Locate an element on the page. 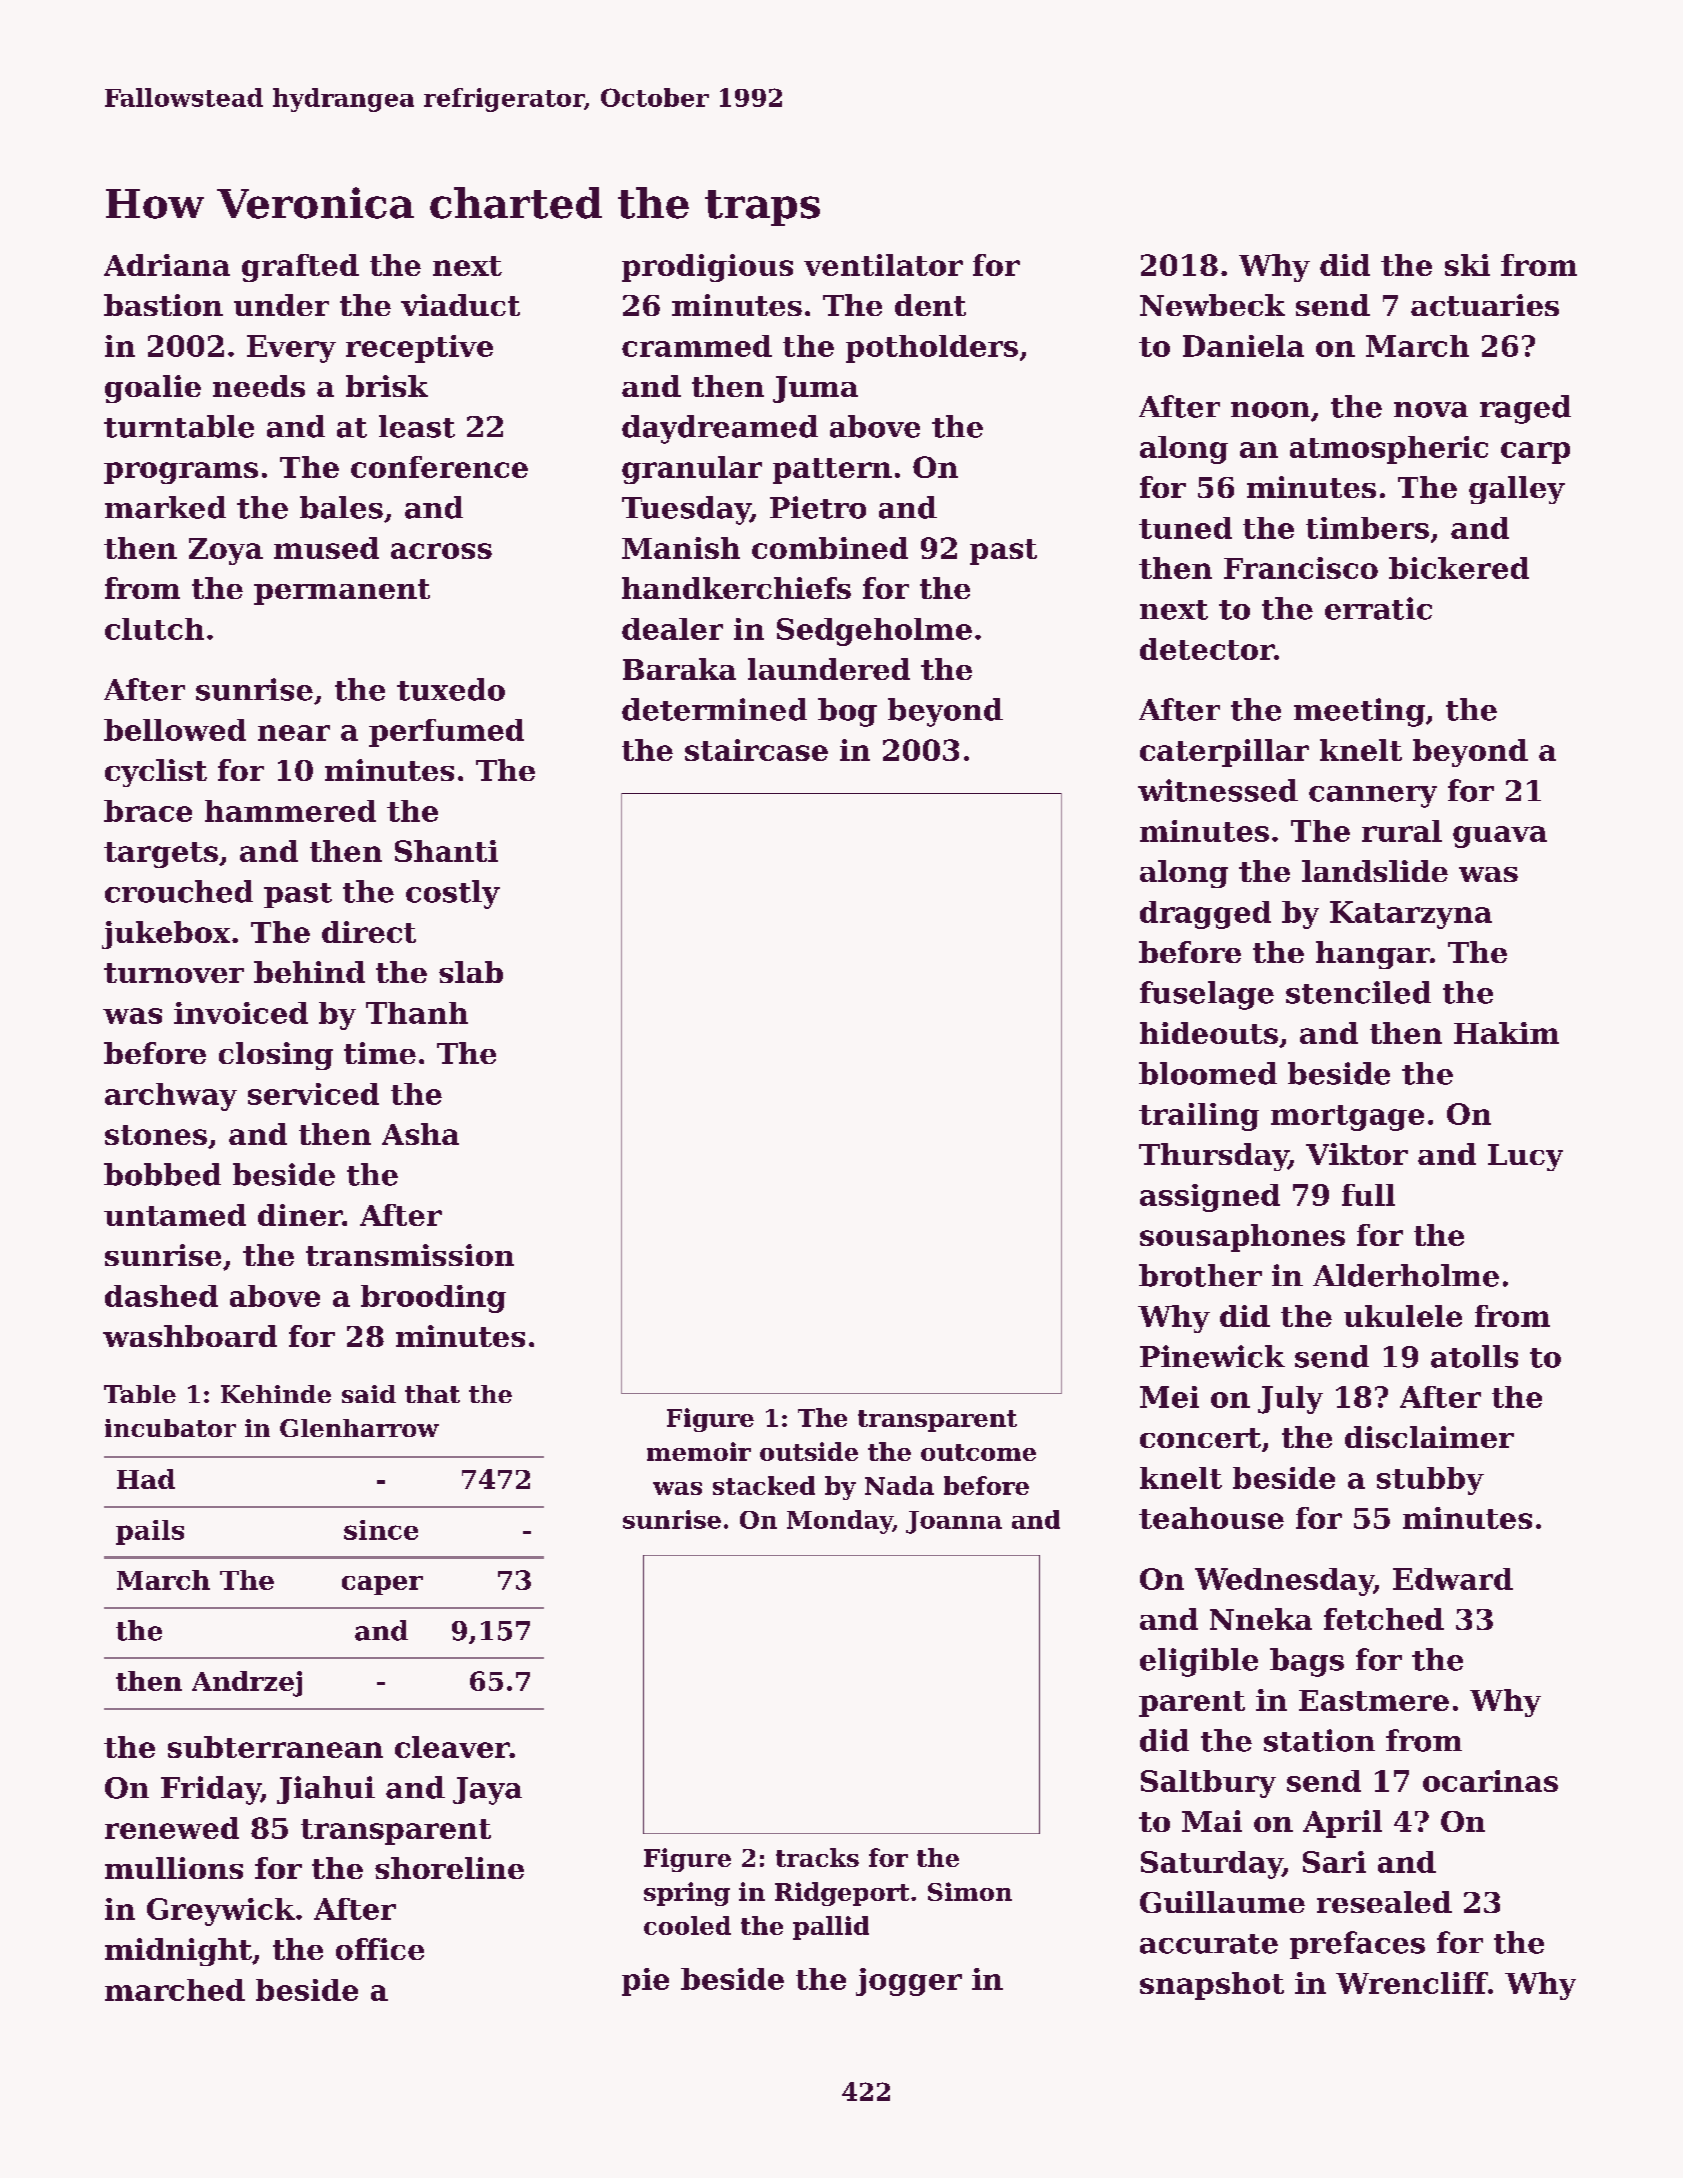 This page has height=2178, width=1683. bastion is located at coordinates (163, 305).
